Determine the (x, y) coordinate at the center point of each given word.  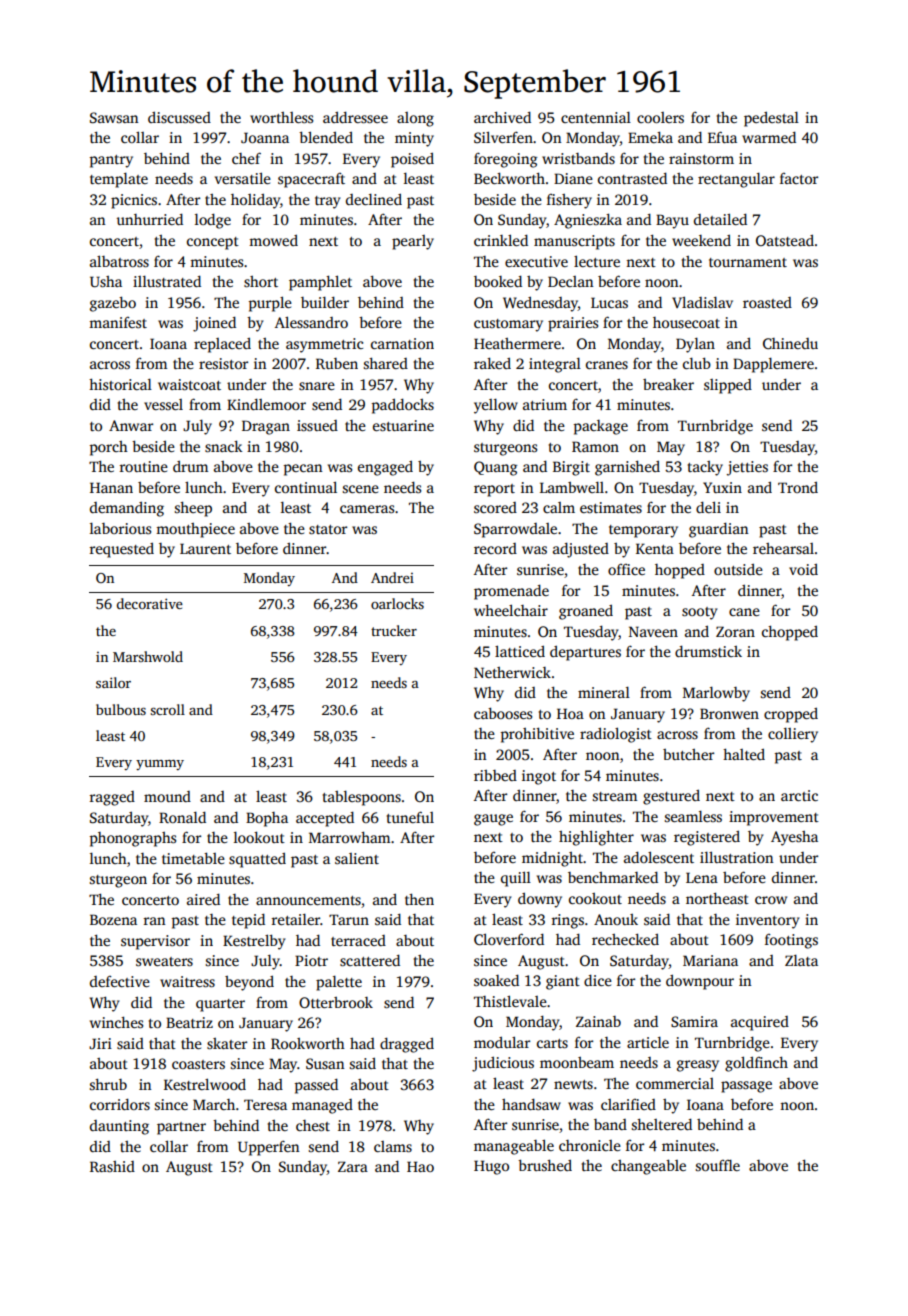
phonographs (133, 839)
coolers (660, 117)
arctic (799, 795)
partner (181, 1128)
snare (317, 386)
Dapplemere (773, 365)
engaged (385, 468)
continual (306, 487)
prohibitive (537, 735)
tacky (705, 468)
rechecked (625, 939)
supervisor (155, 942)
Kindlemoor (266, 404)
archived (502, 117)
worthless (281, 117)
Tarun (349, 919)
